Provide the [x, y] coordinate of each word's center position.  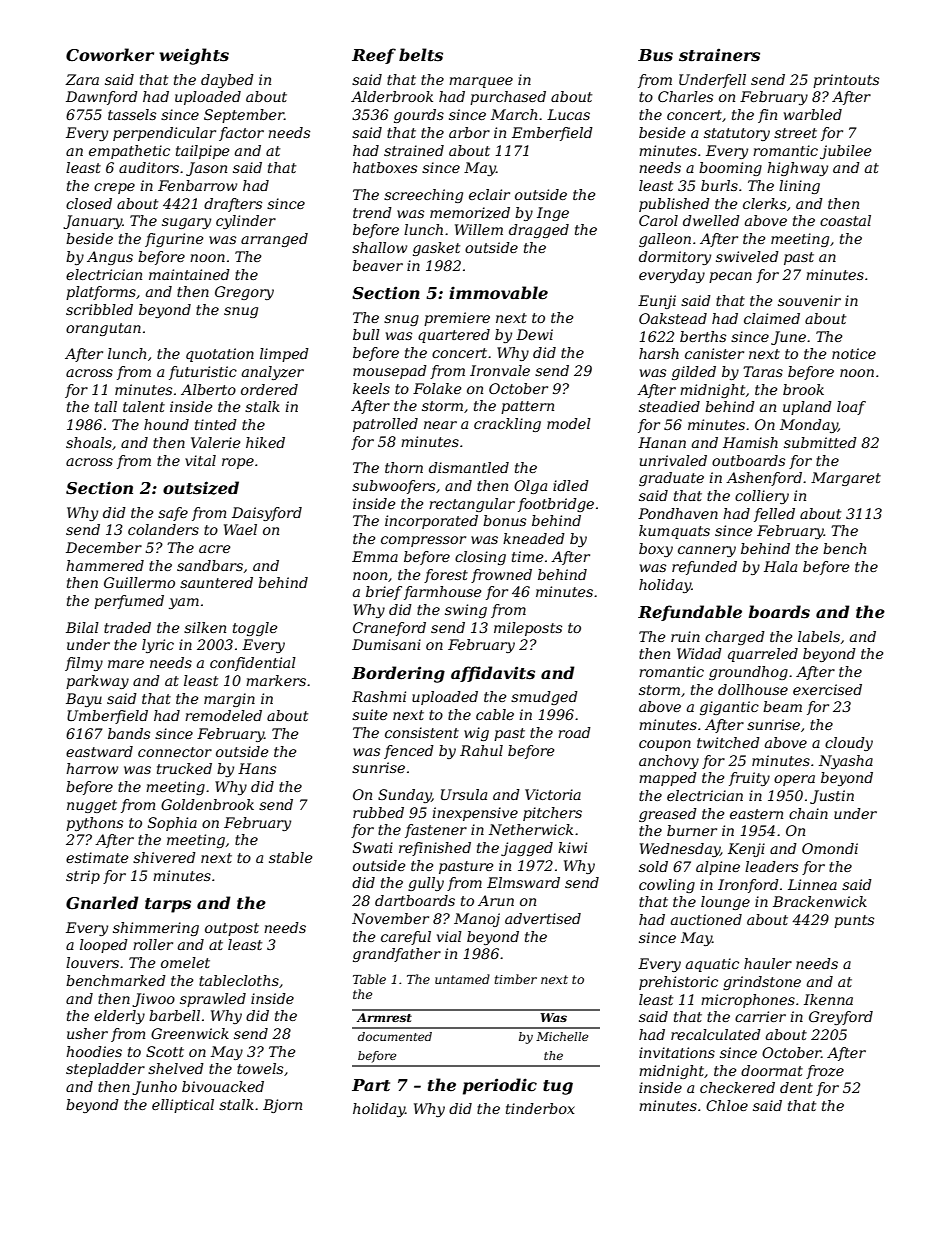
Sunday [405, 796]
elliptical [183, 1106]
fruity [749, 779]
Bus [655, 55]
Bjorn [282, 1106]
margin [229, 700]
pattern [527, 407]
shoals [89, 442]
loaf [851, 408]
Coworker [110, 54]
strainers [719, 54]
